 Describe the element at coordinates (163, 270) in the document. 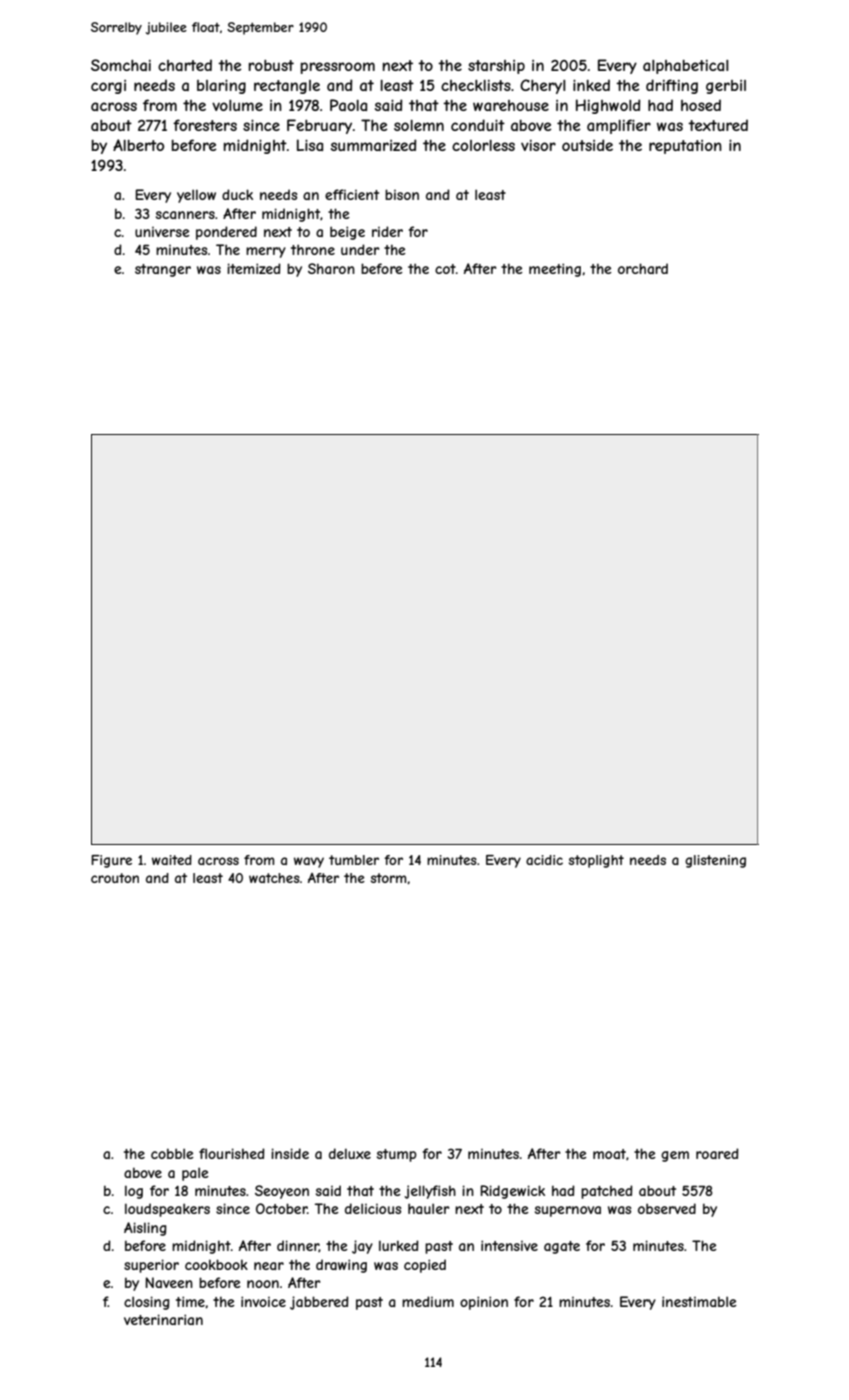

I see `stranger` at that location.
